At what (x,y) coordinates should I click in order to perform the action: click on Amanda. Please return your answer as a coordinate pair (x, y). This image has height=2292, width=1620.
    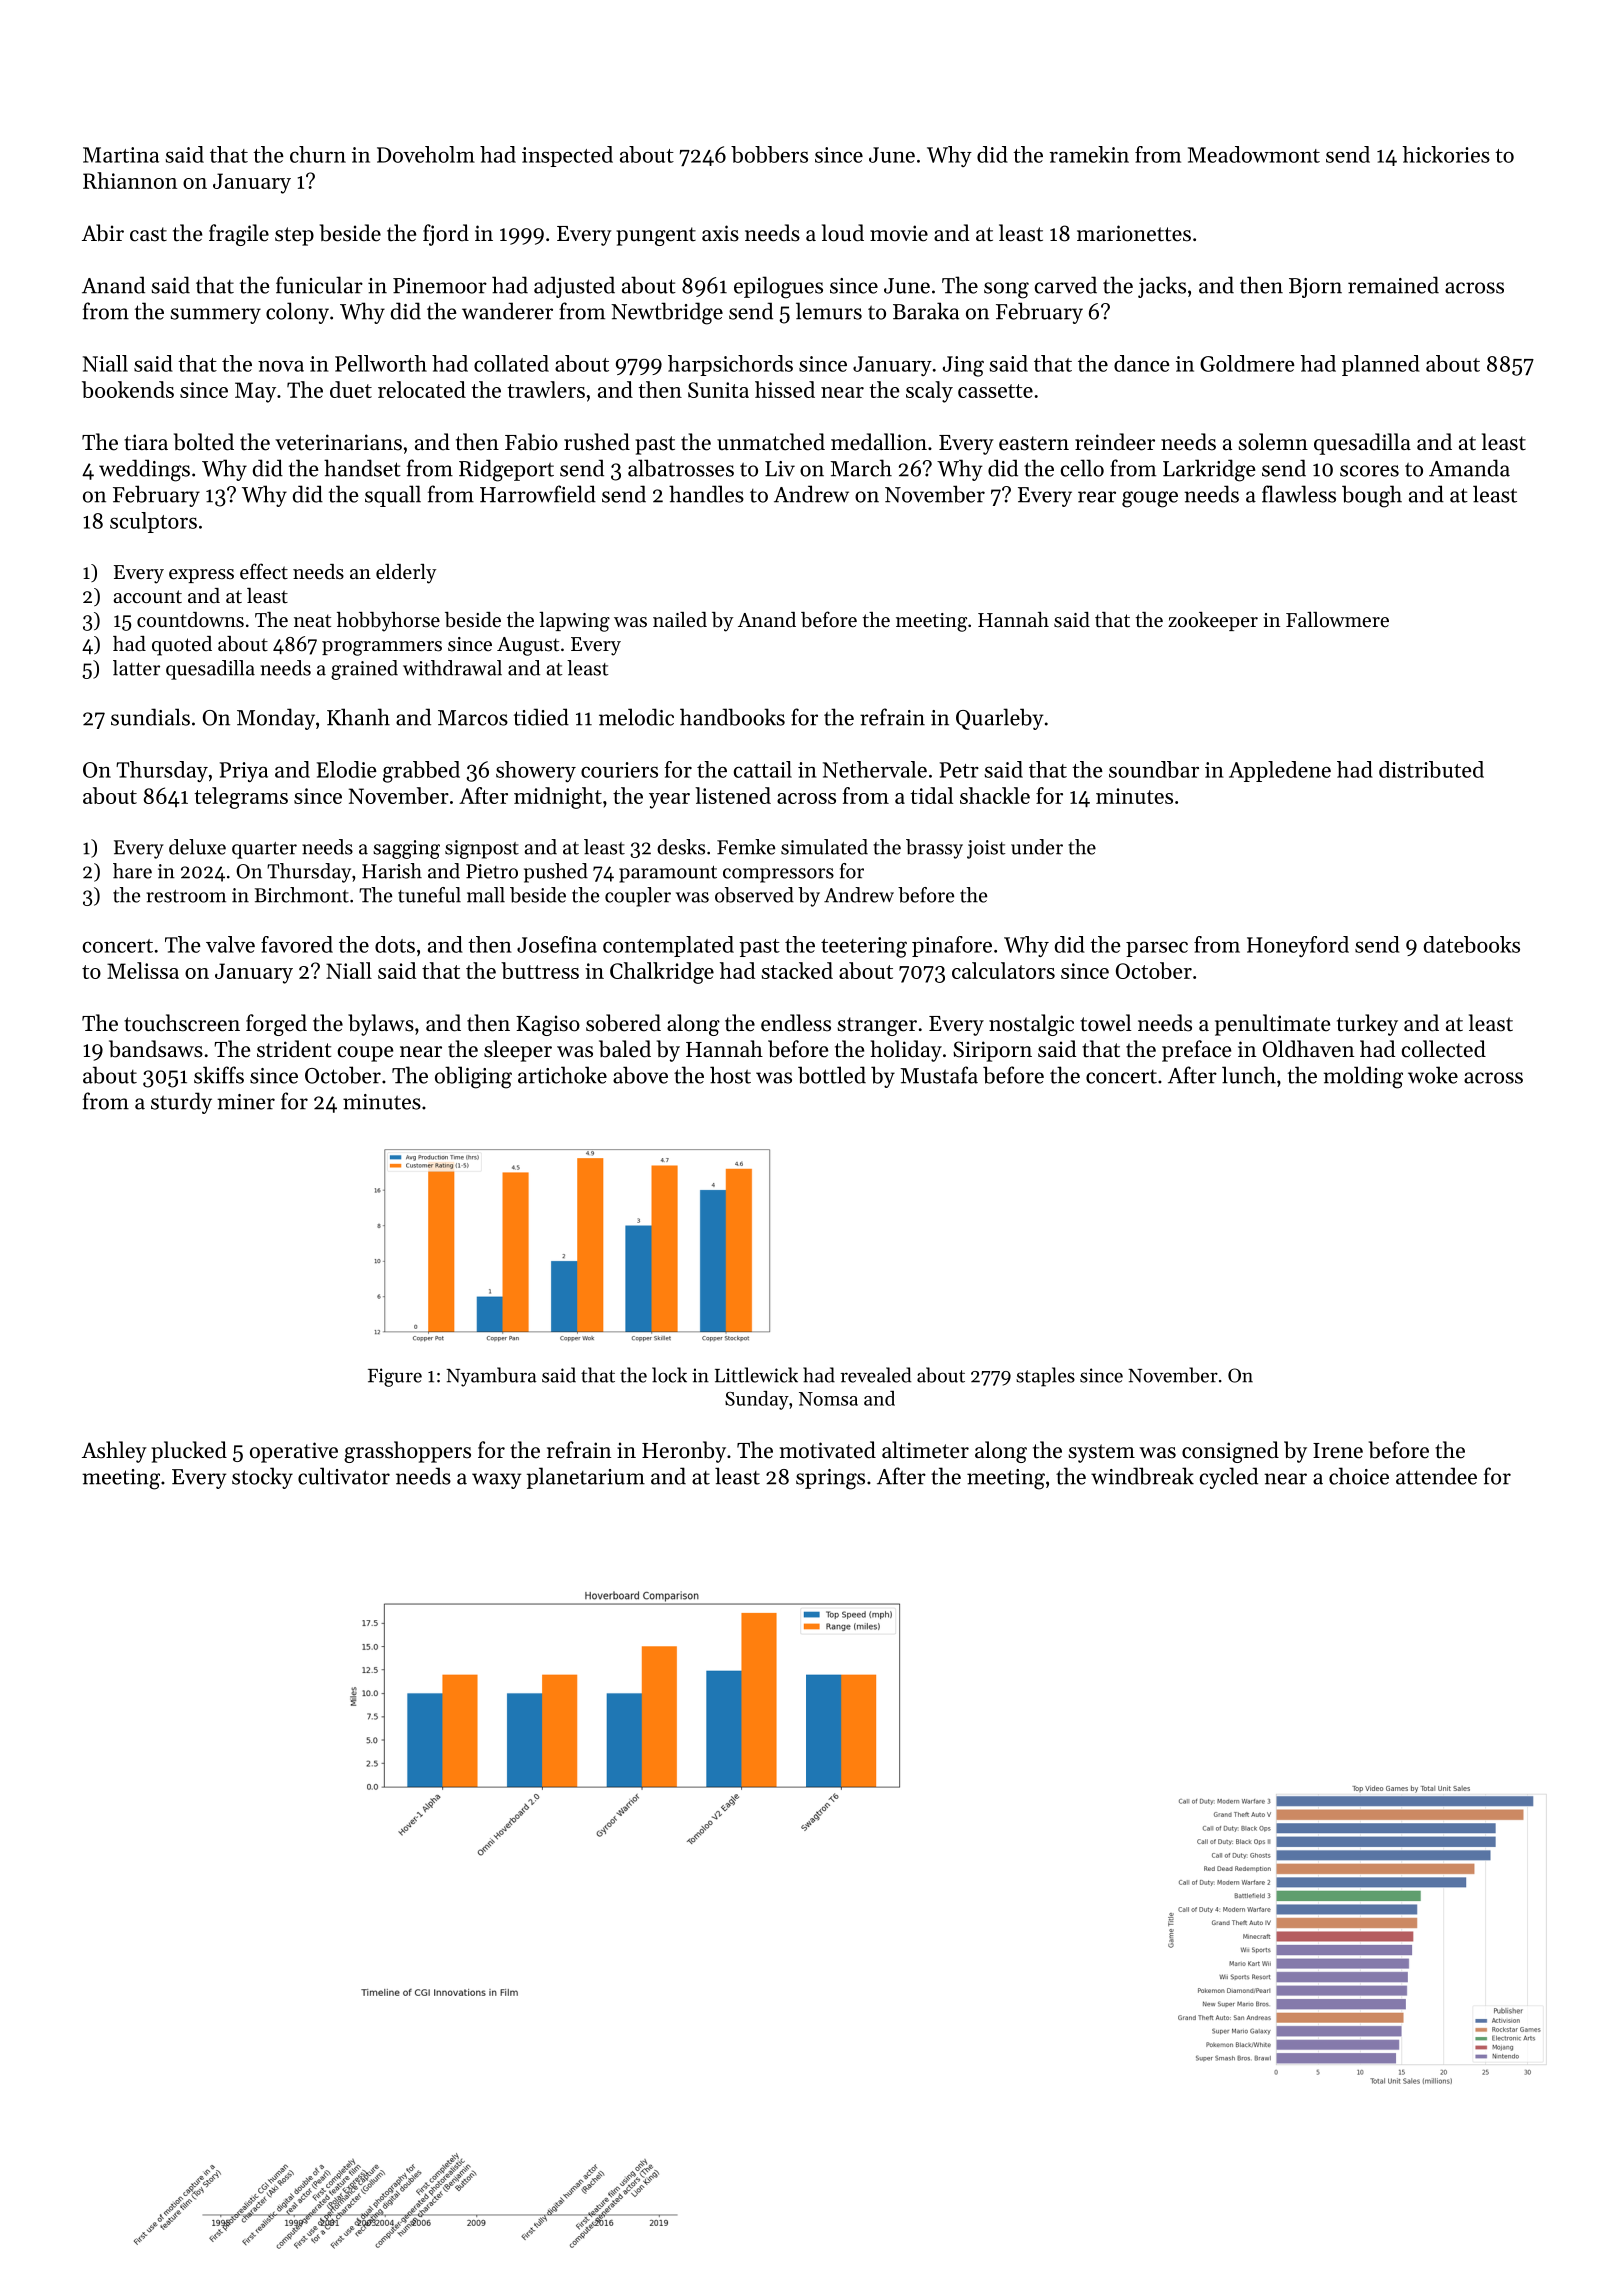
    Looking at the image, I should click on (1469, 468).
